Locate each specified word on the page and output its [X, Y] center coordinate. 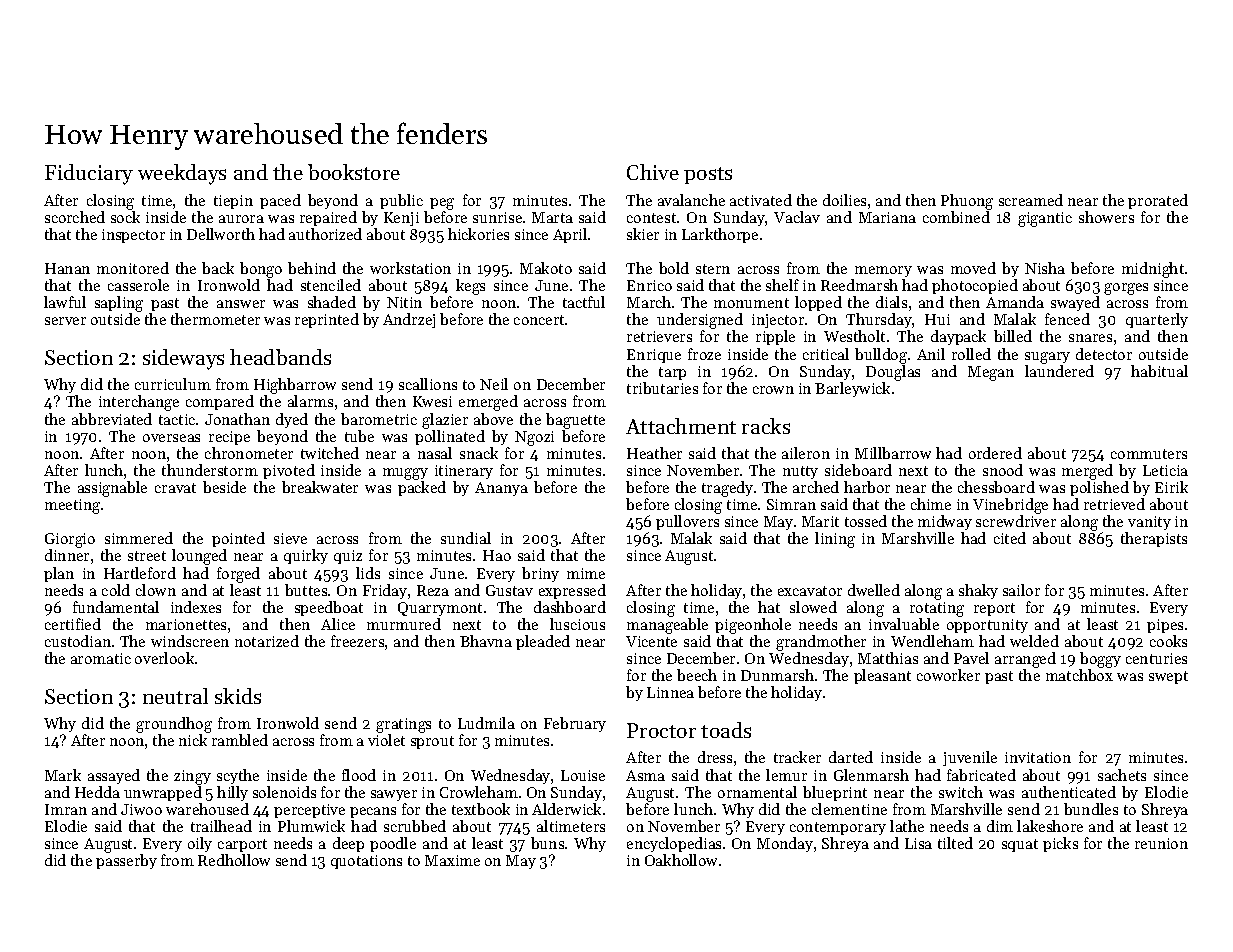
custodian [78, 641]
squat [1020, 845]
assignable [112, 489]
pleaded [543, 642]
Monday [785, 844]
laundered [1059, 371]
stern [713, 269]
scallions [428, 384]
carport [242, 845]
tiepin [233, 202]
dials [891, 302]
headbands [280, 357]
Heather [654, 453]
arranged [1025, 660]
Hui [937, 319]
